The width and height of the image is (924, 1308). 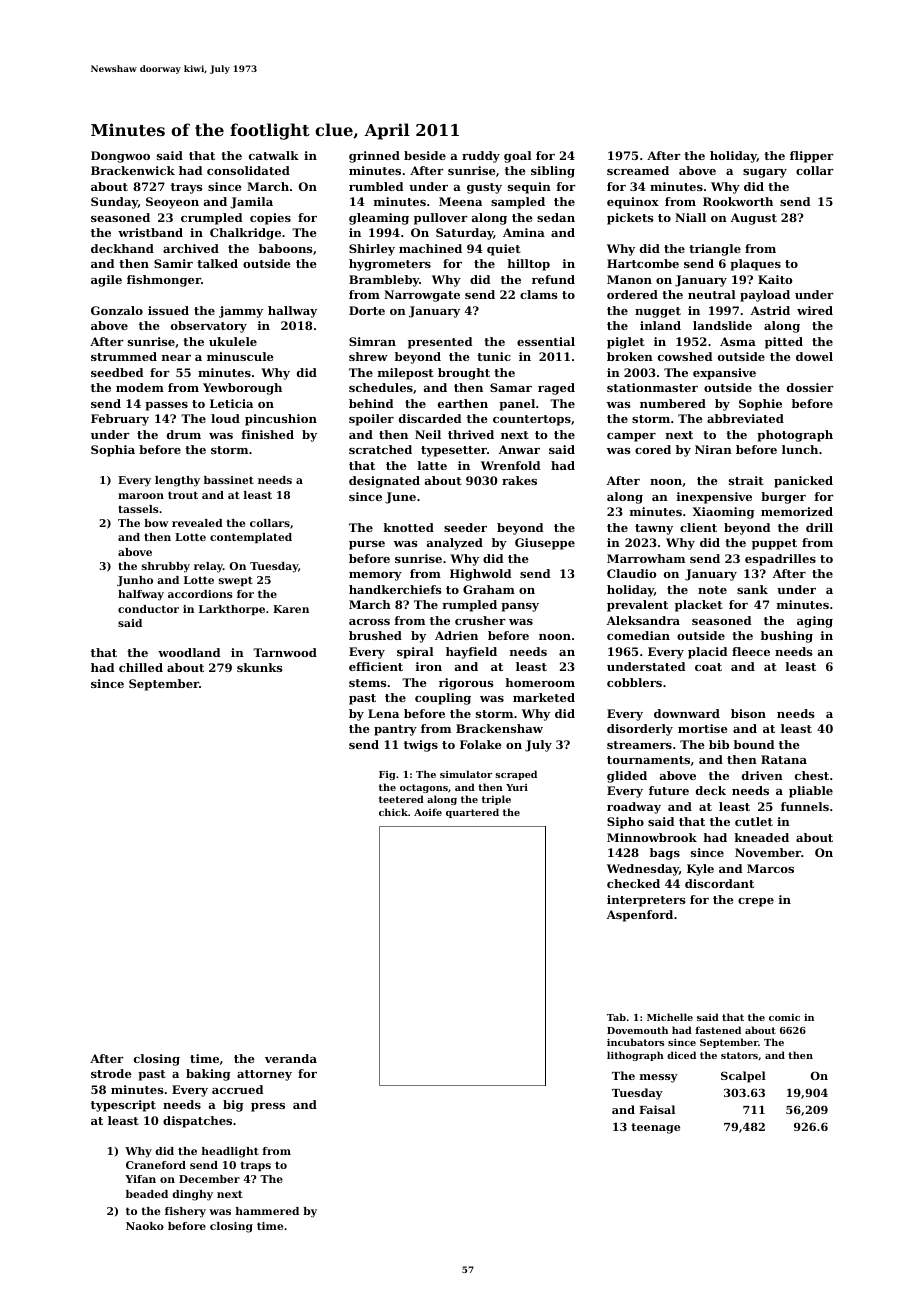 What do you see at coordinates (374, 157) in the image?
I see `grinned` at bounding box center [374, 157].
